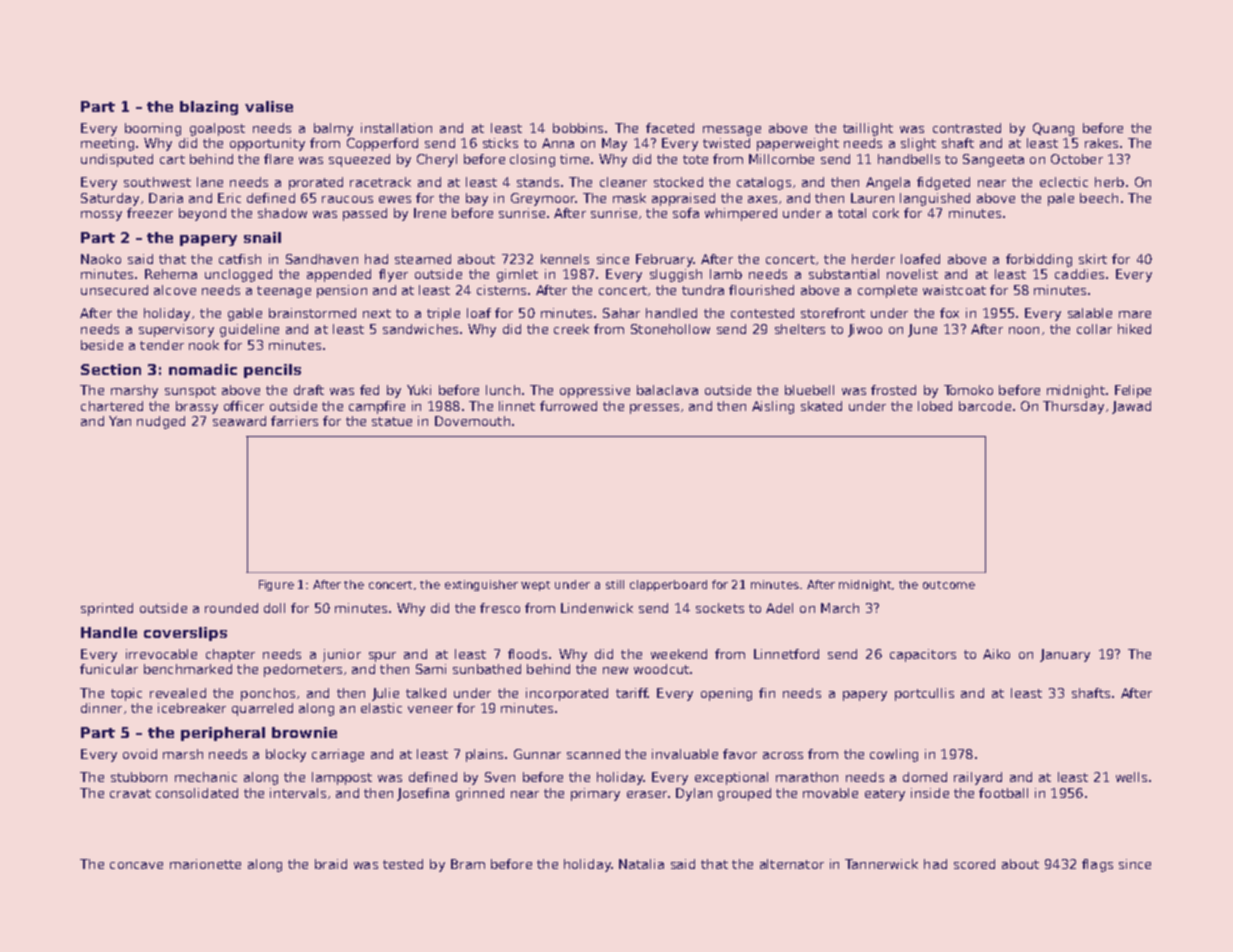  I want to click on Tomoko, so click(968, 390).
